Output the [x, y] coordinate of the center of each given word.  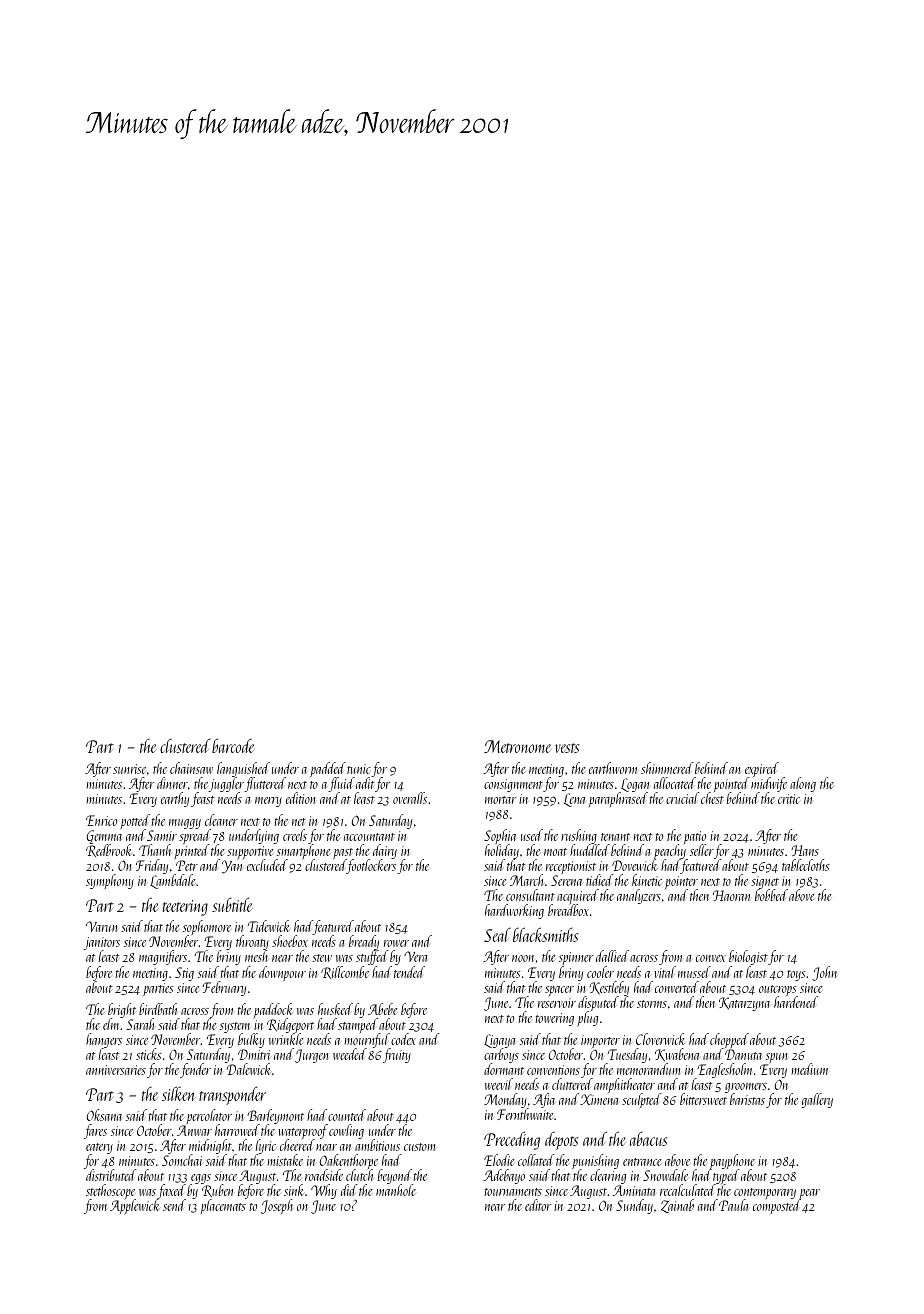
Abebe [382, 1009]
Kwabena [677, 1055]
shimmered [667, 768]
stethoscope [111, 1192]
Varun [102, 926]
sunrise [129, 769]
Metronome [517, 746]
